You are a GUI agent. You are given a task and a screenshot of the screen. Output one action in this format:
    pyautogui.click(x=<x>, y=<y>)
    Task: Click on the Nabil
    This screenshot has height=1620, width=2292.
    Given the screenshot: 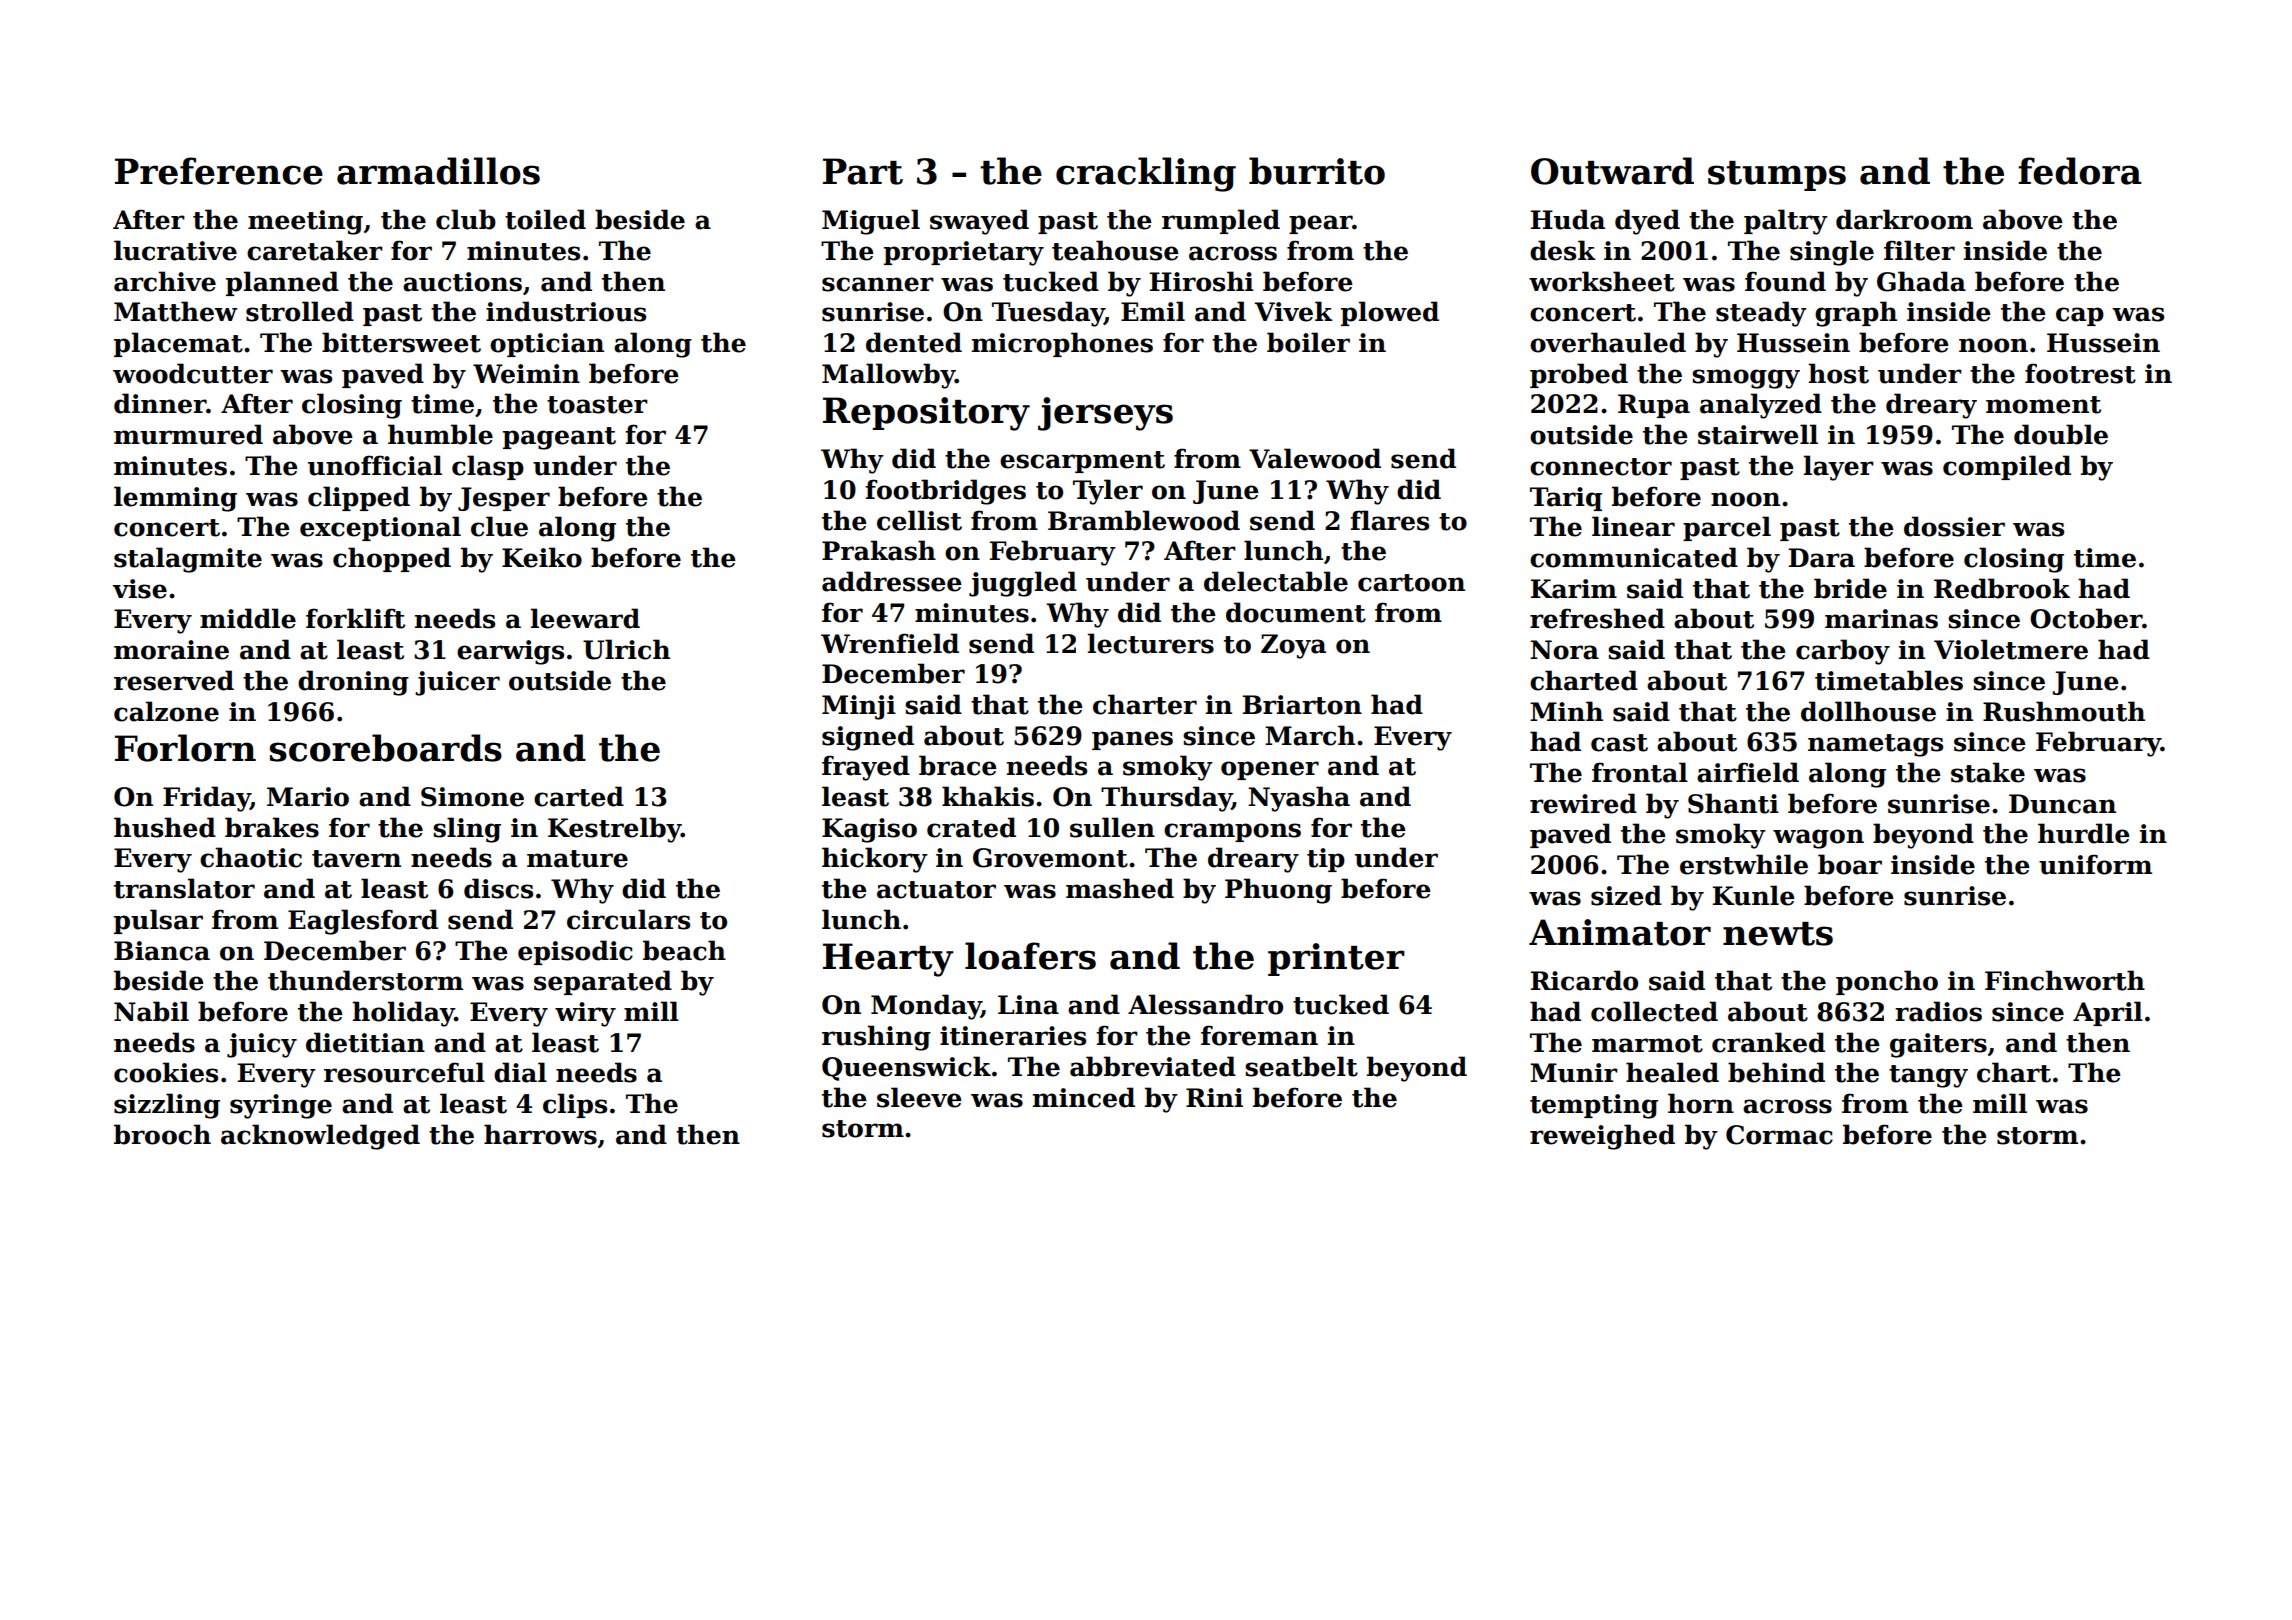 What is the action you would take?
    pyautogui.click(x=151, y=1011)
